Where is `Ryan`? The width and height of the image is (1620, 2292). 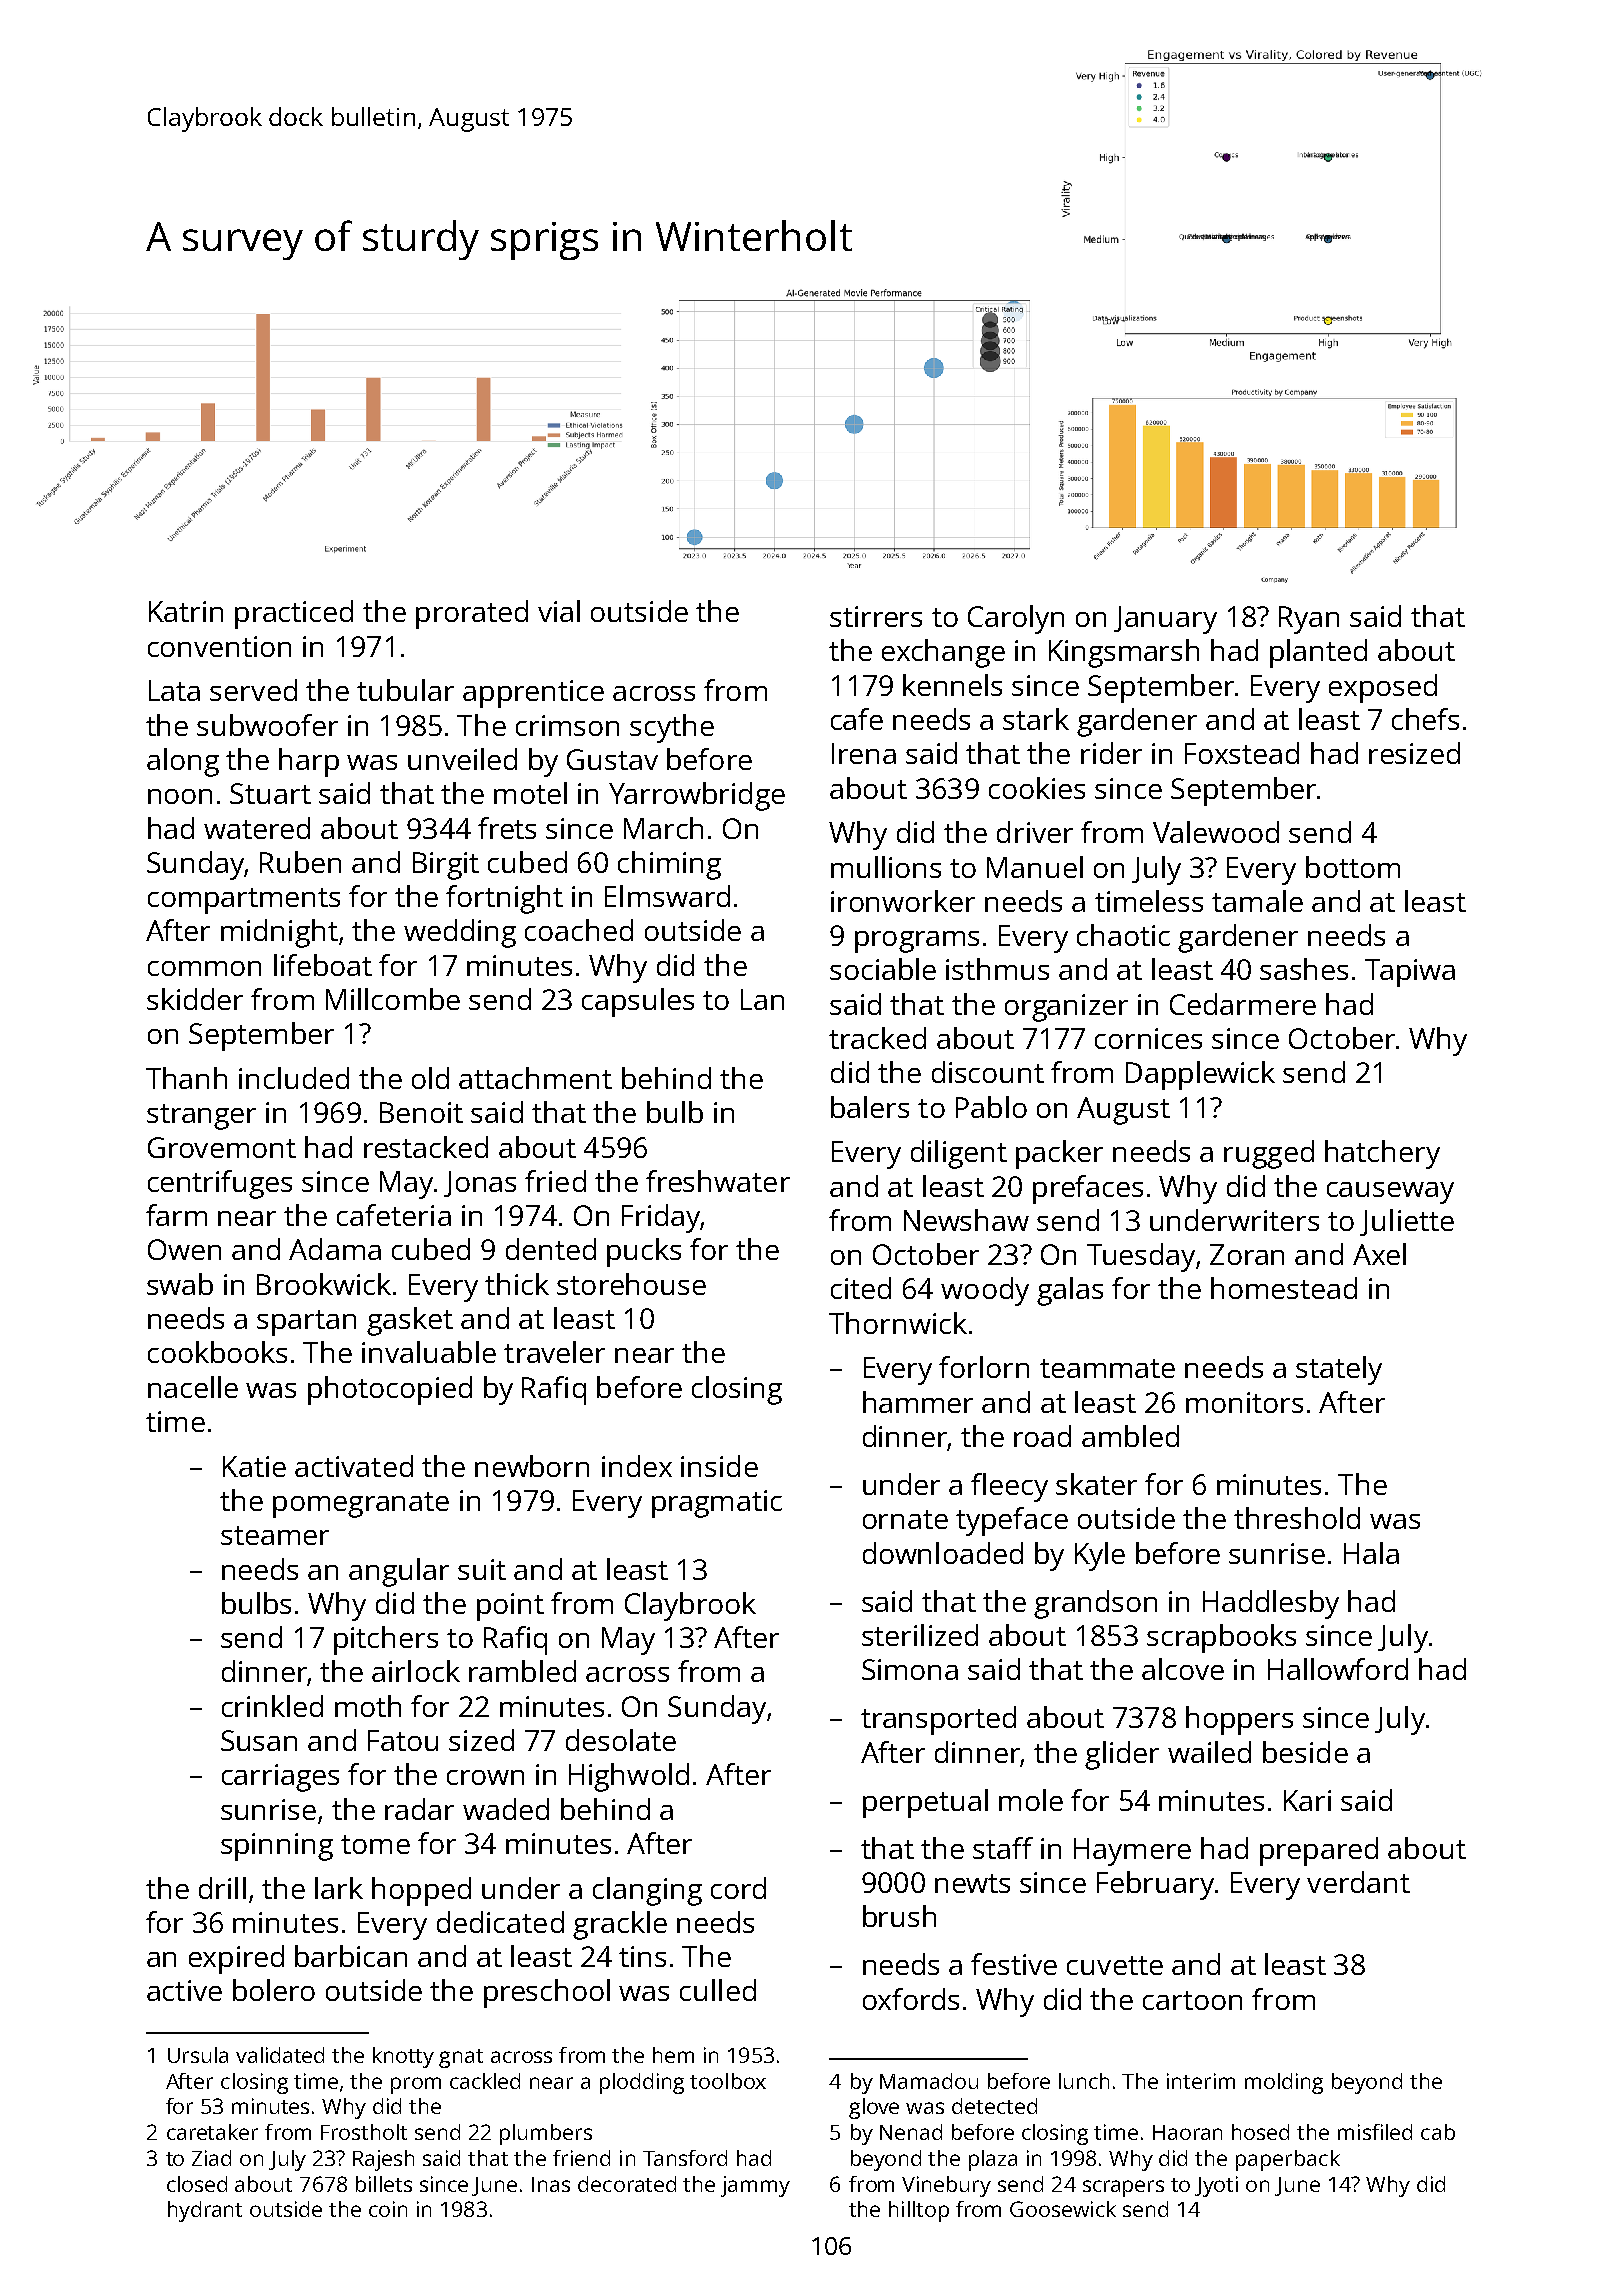 Ryan is located at coordinates (1309, 620).
